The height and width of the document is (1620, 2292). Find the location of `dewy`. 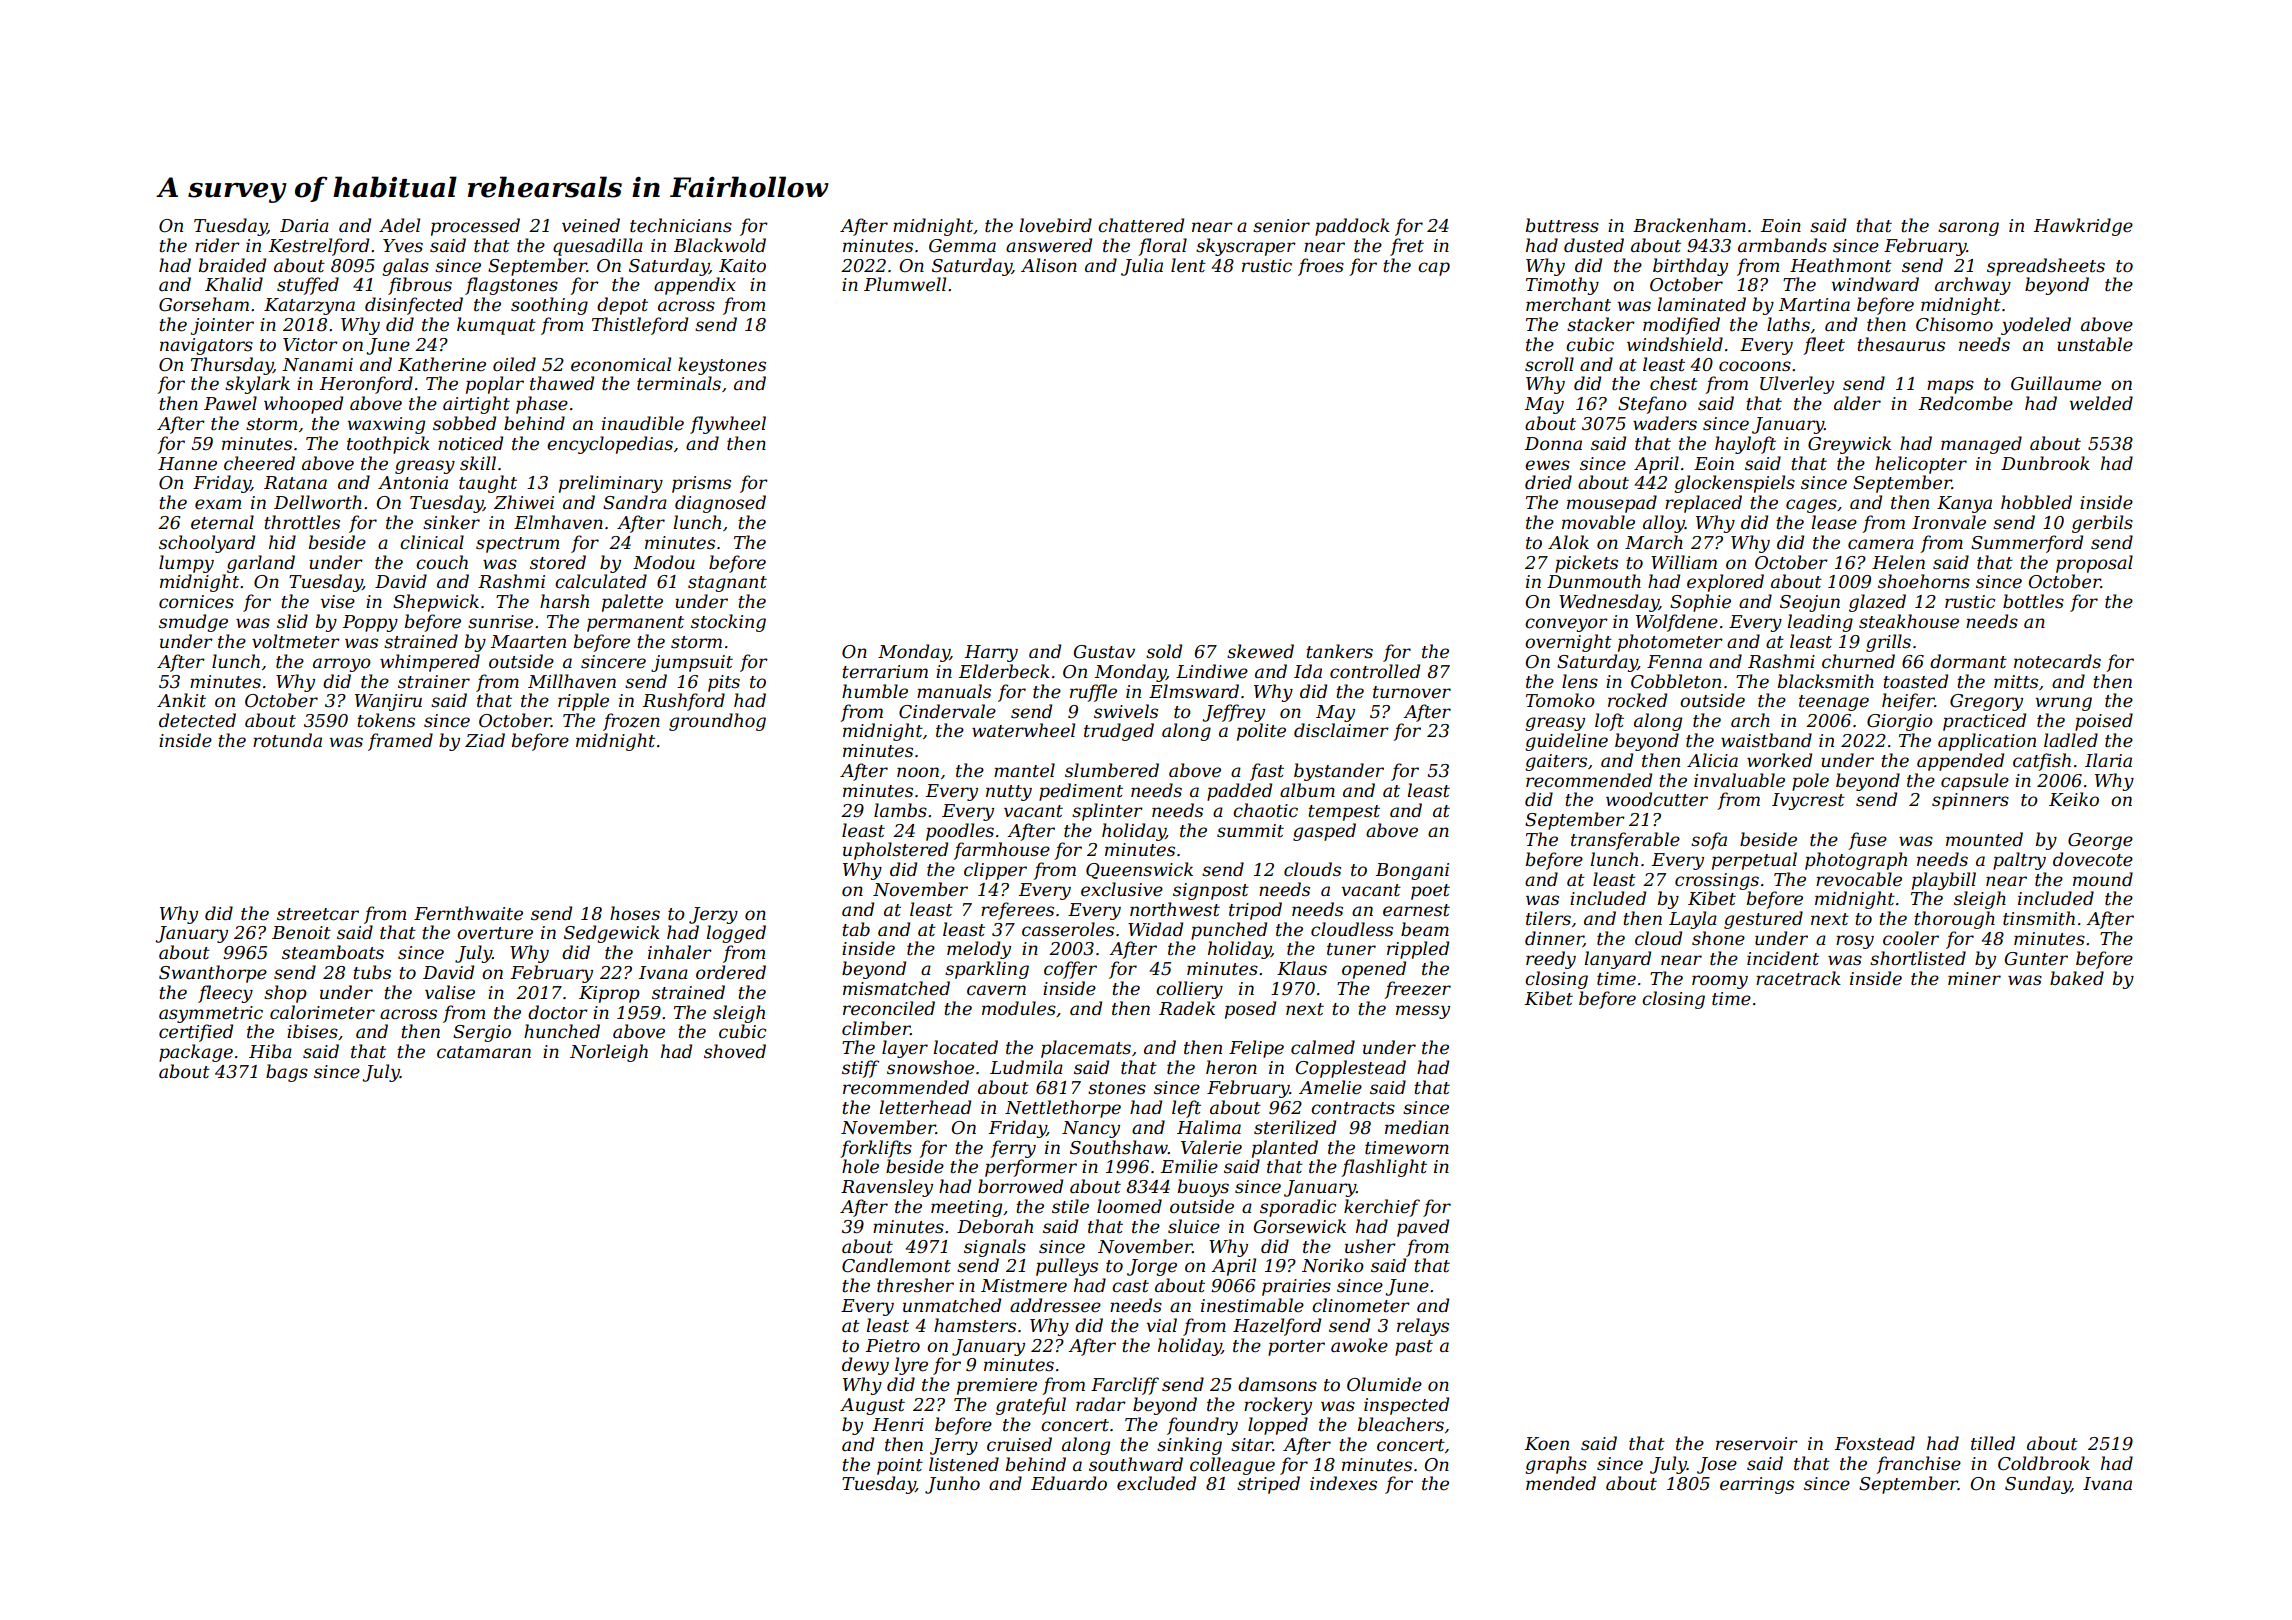

dewy is located at coordinates (865, 1366).
